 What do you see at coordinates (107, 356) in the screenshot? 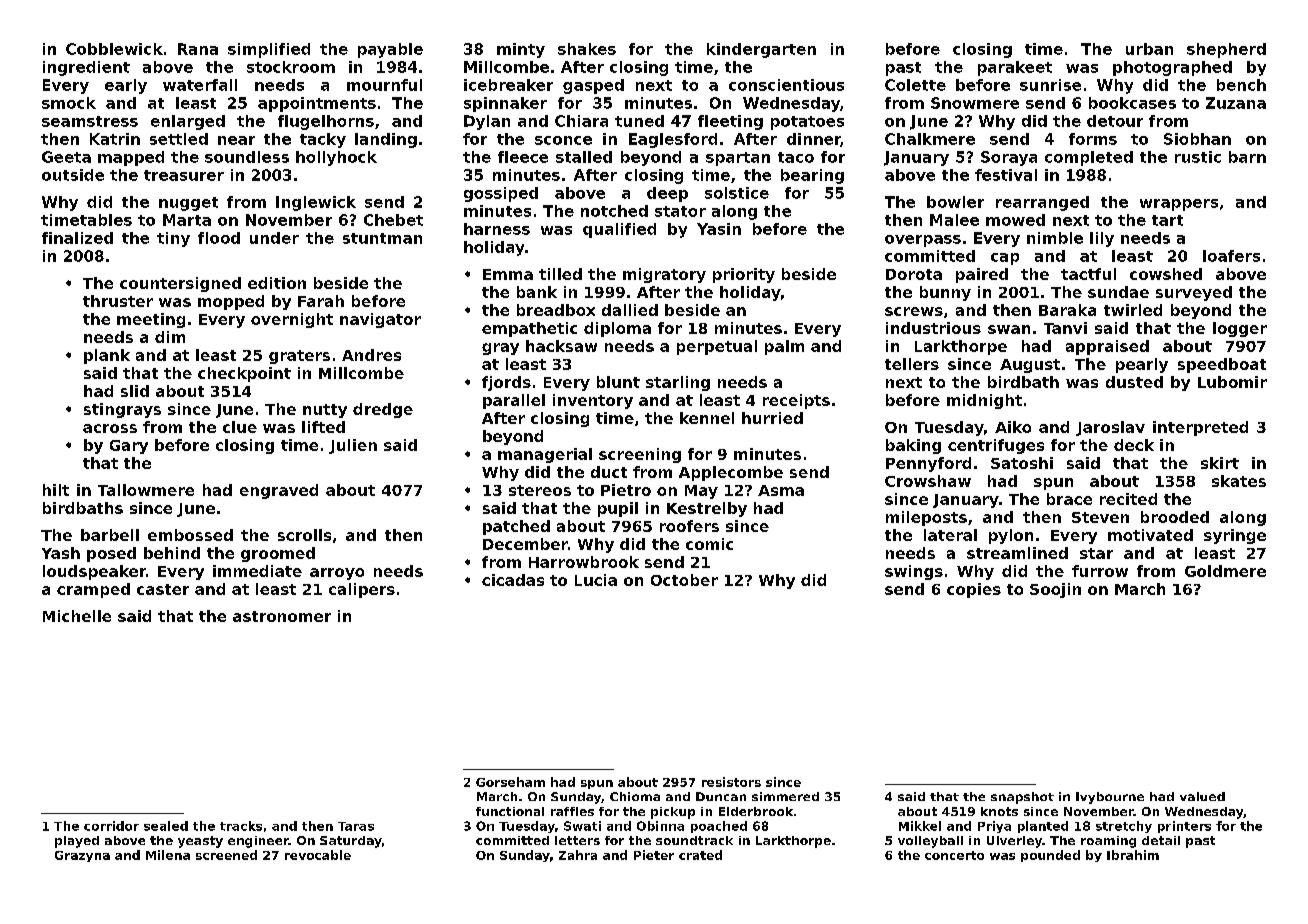
I see `plank` at bounding box center [107, 356].
